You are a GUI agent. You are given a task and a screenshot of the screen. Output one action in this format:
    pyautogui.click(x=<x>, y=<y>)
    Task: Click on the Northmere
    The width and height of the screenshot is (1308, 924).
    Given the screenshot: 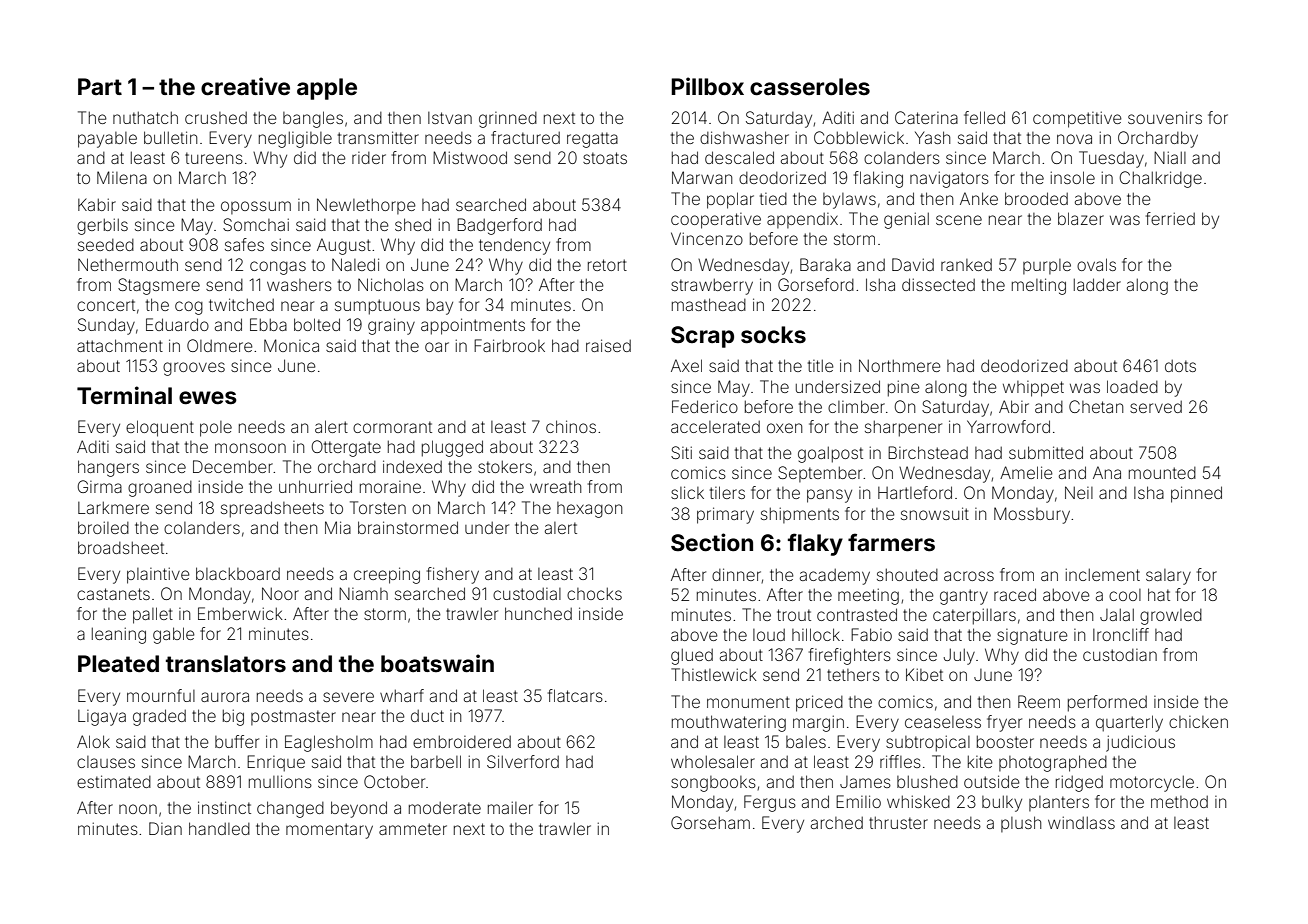 What is the action you would take?
    pyautogui.click(x=900, y=365)
